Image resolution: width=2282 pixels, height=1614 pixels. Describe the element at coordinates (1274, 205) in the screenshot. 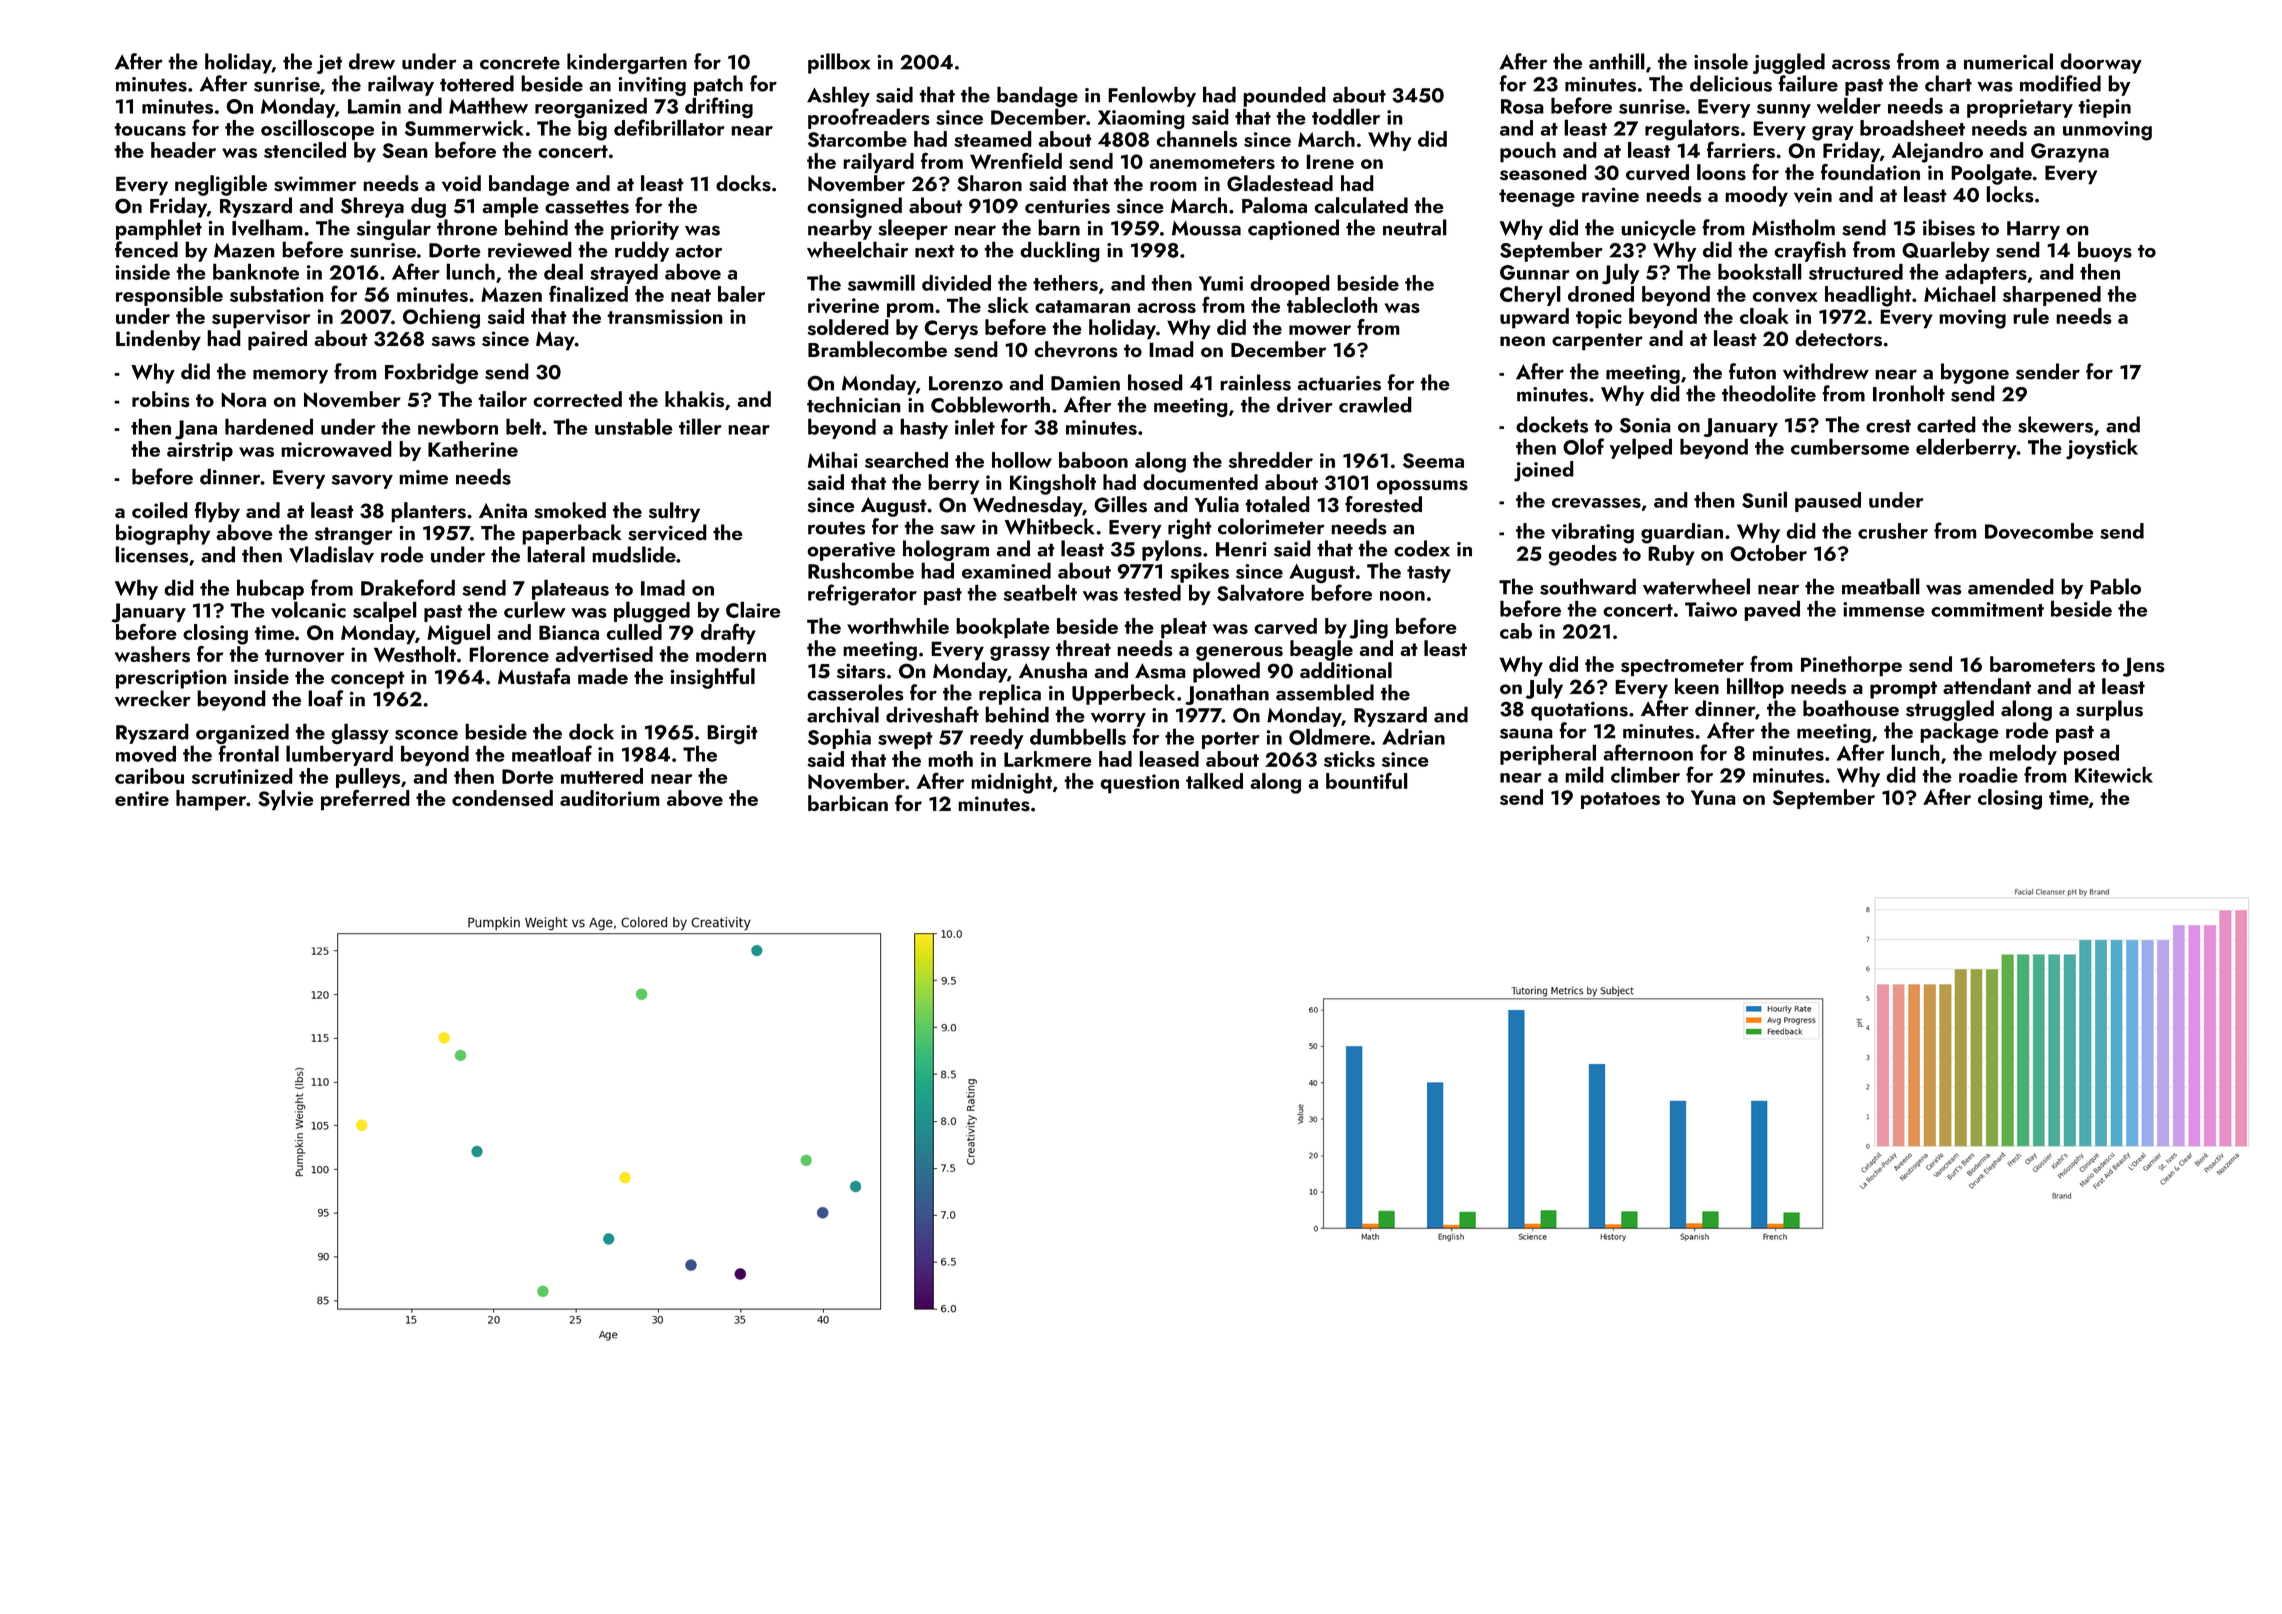

I see `Paloma` at that location.
